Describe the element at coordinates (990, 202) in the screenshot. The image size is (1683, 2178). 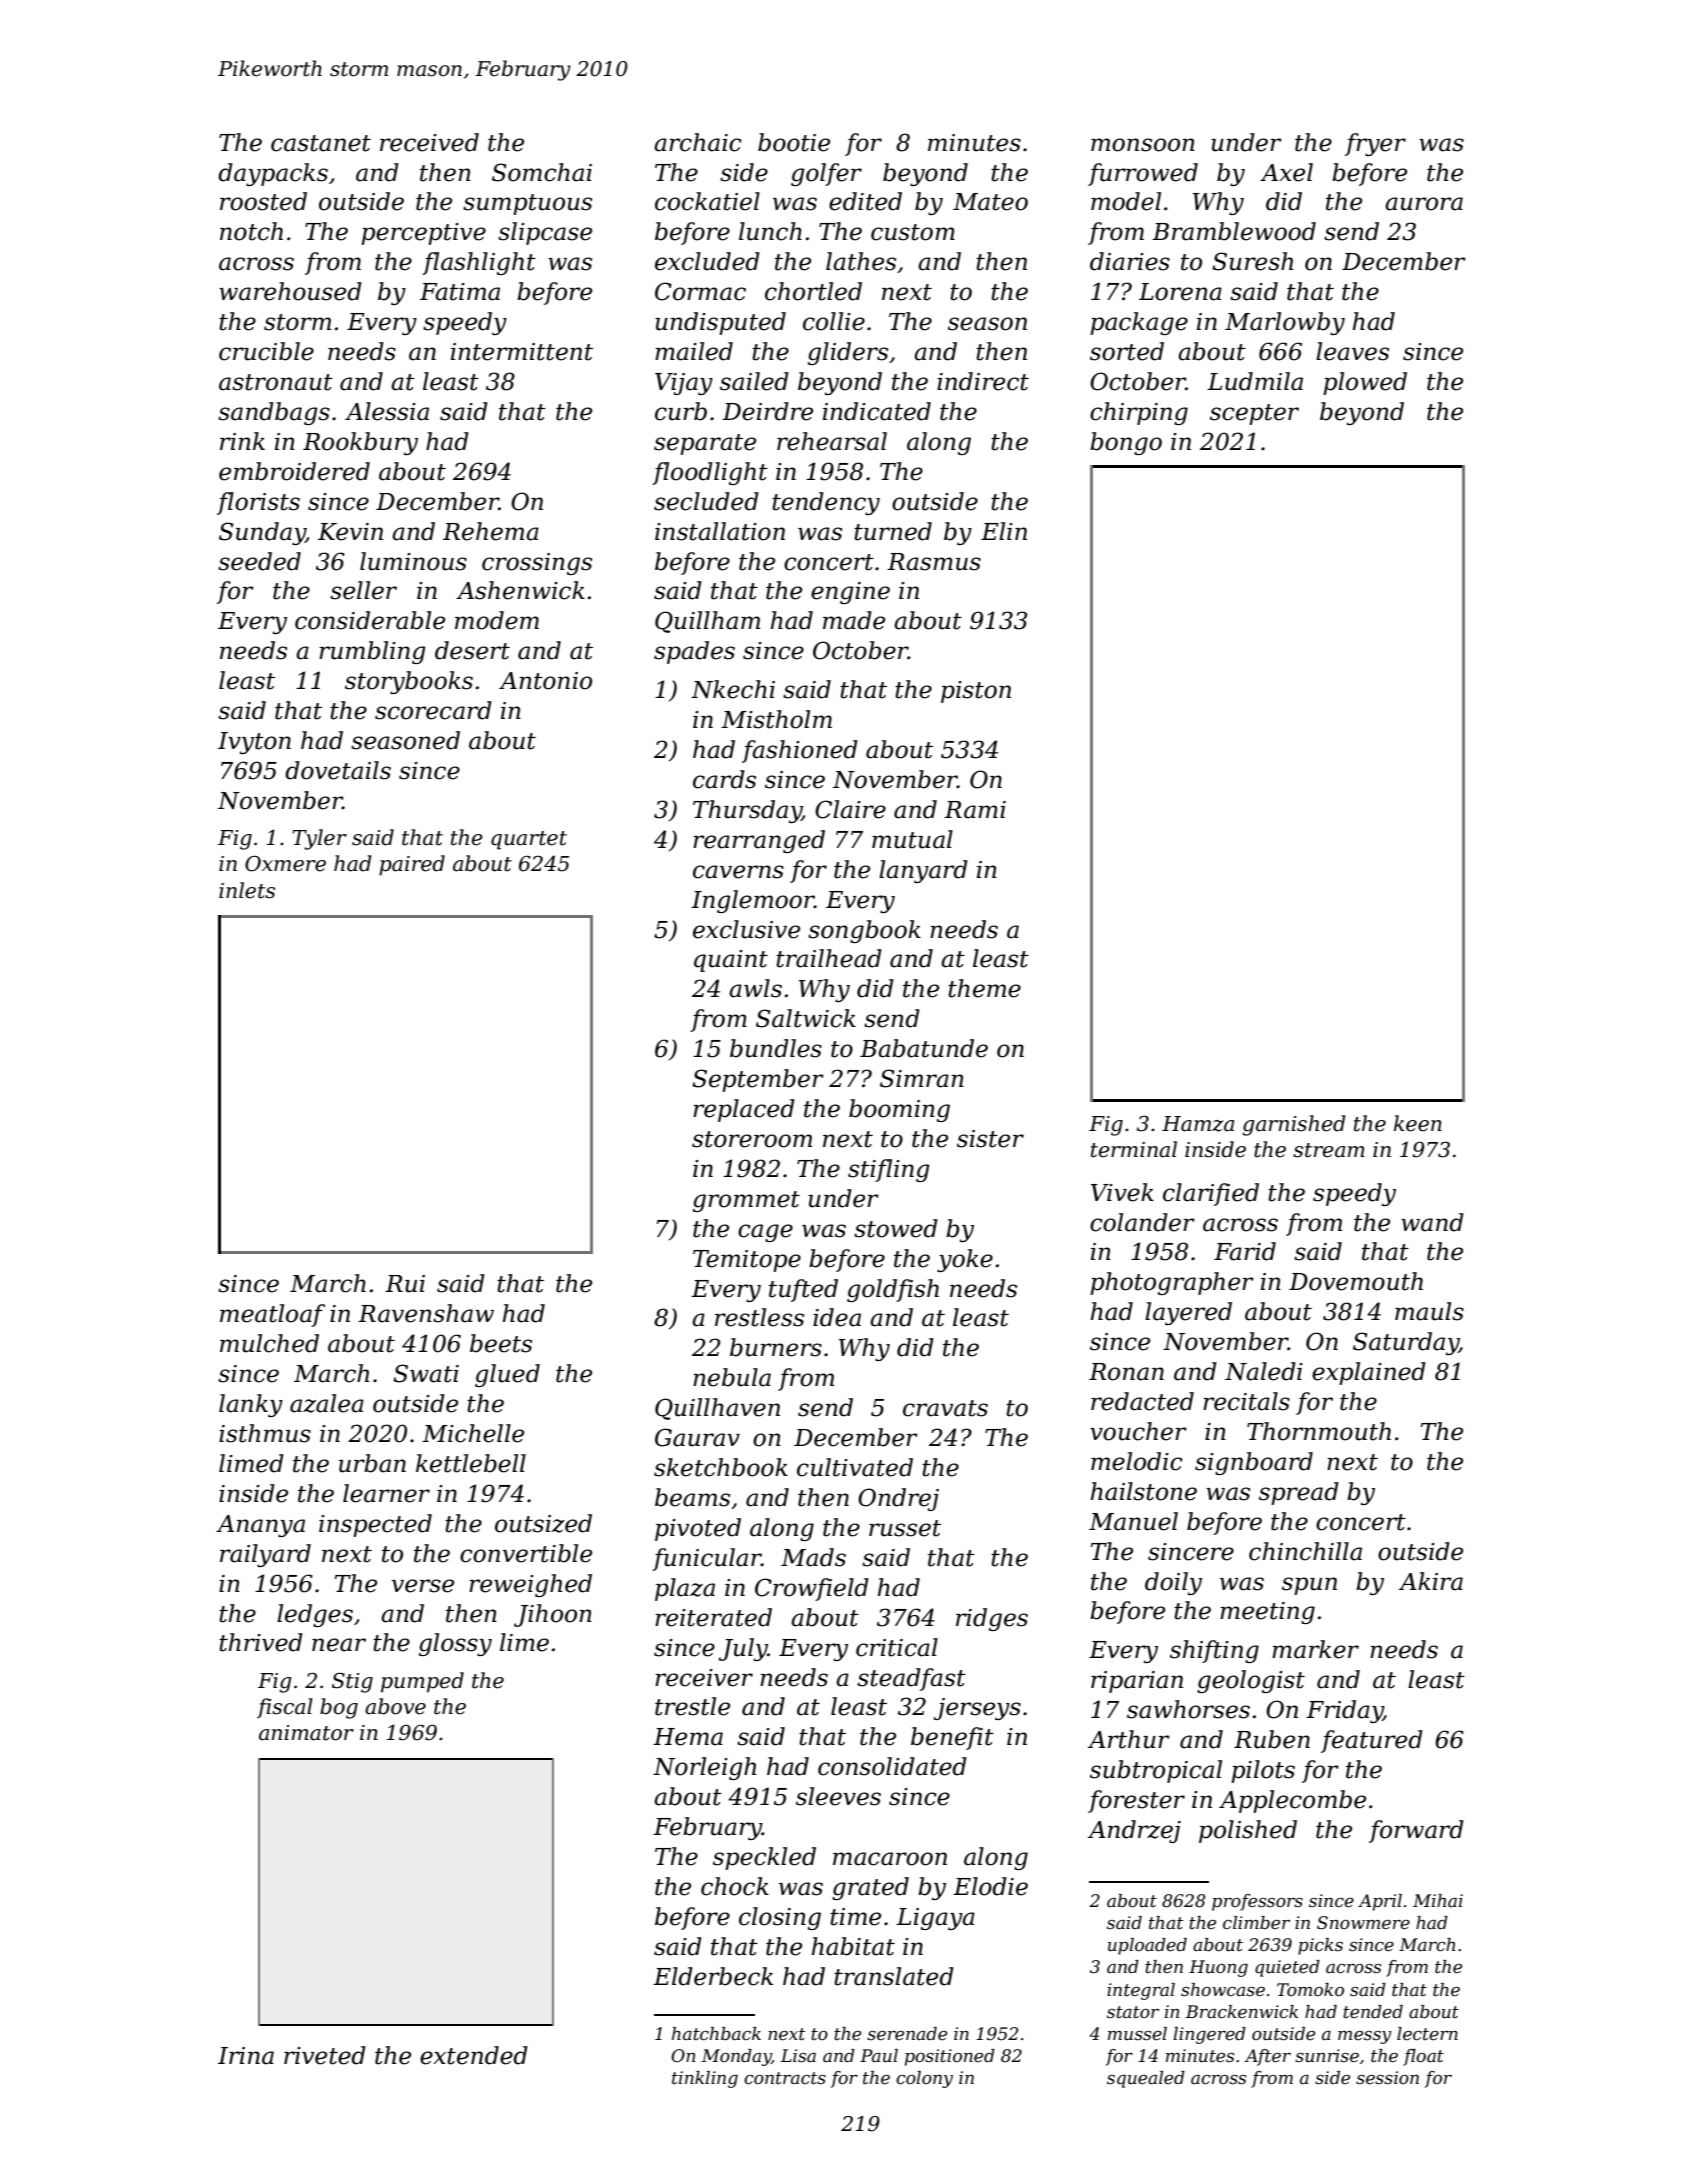
I see `Mateo` at that location.
